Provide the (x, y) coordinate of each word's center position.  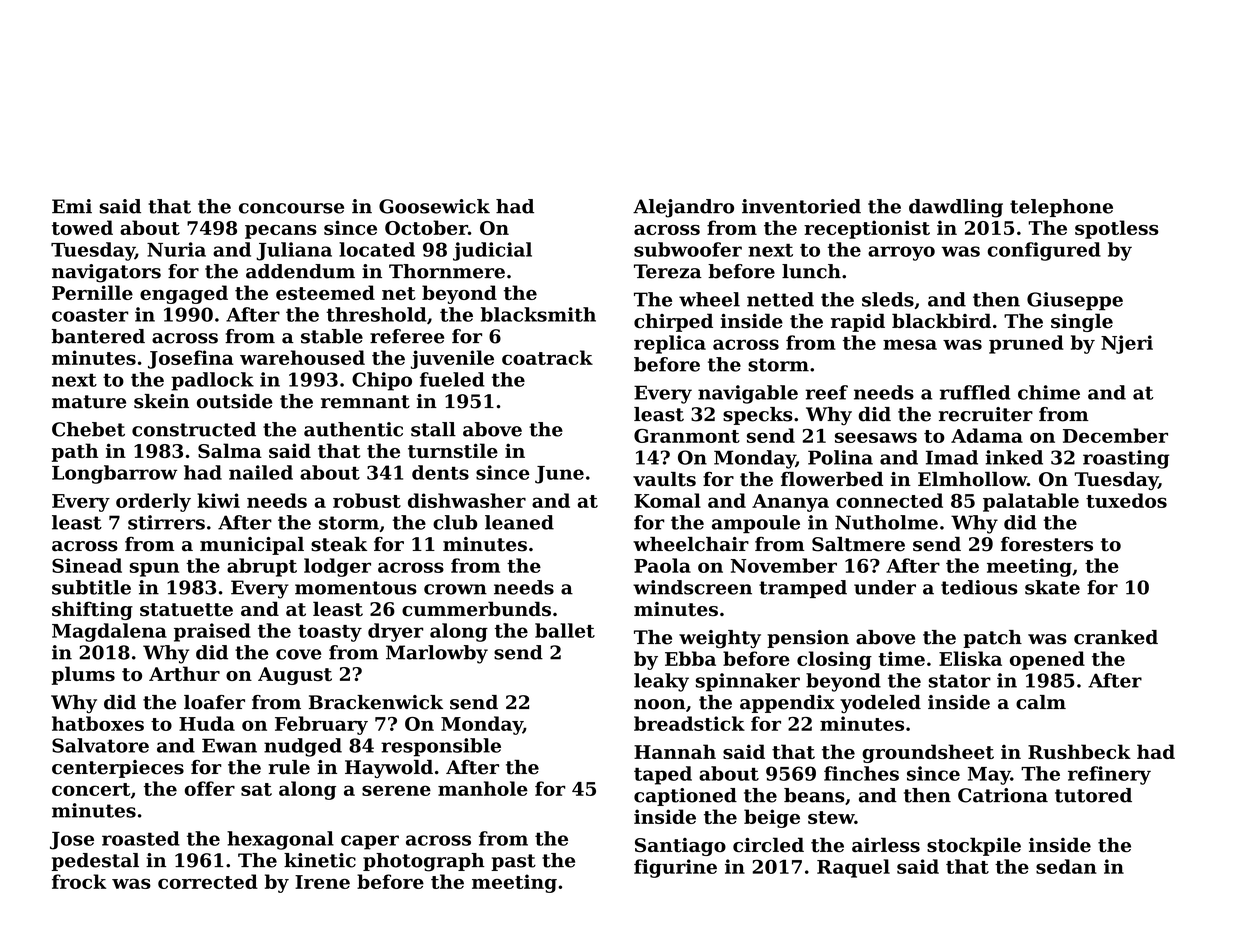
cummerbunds (476, 609)
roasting (1126, 459)
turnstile (453, 450)
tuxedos (1126, 500)
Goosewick (434, 206)
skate (1052, 587)
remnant (365, 402)
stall (433, 429)
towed (82, 227)
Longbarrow (114, 474)
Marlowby (437, 654)
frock (79, 881)
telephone (1061, 208)
